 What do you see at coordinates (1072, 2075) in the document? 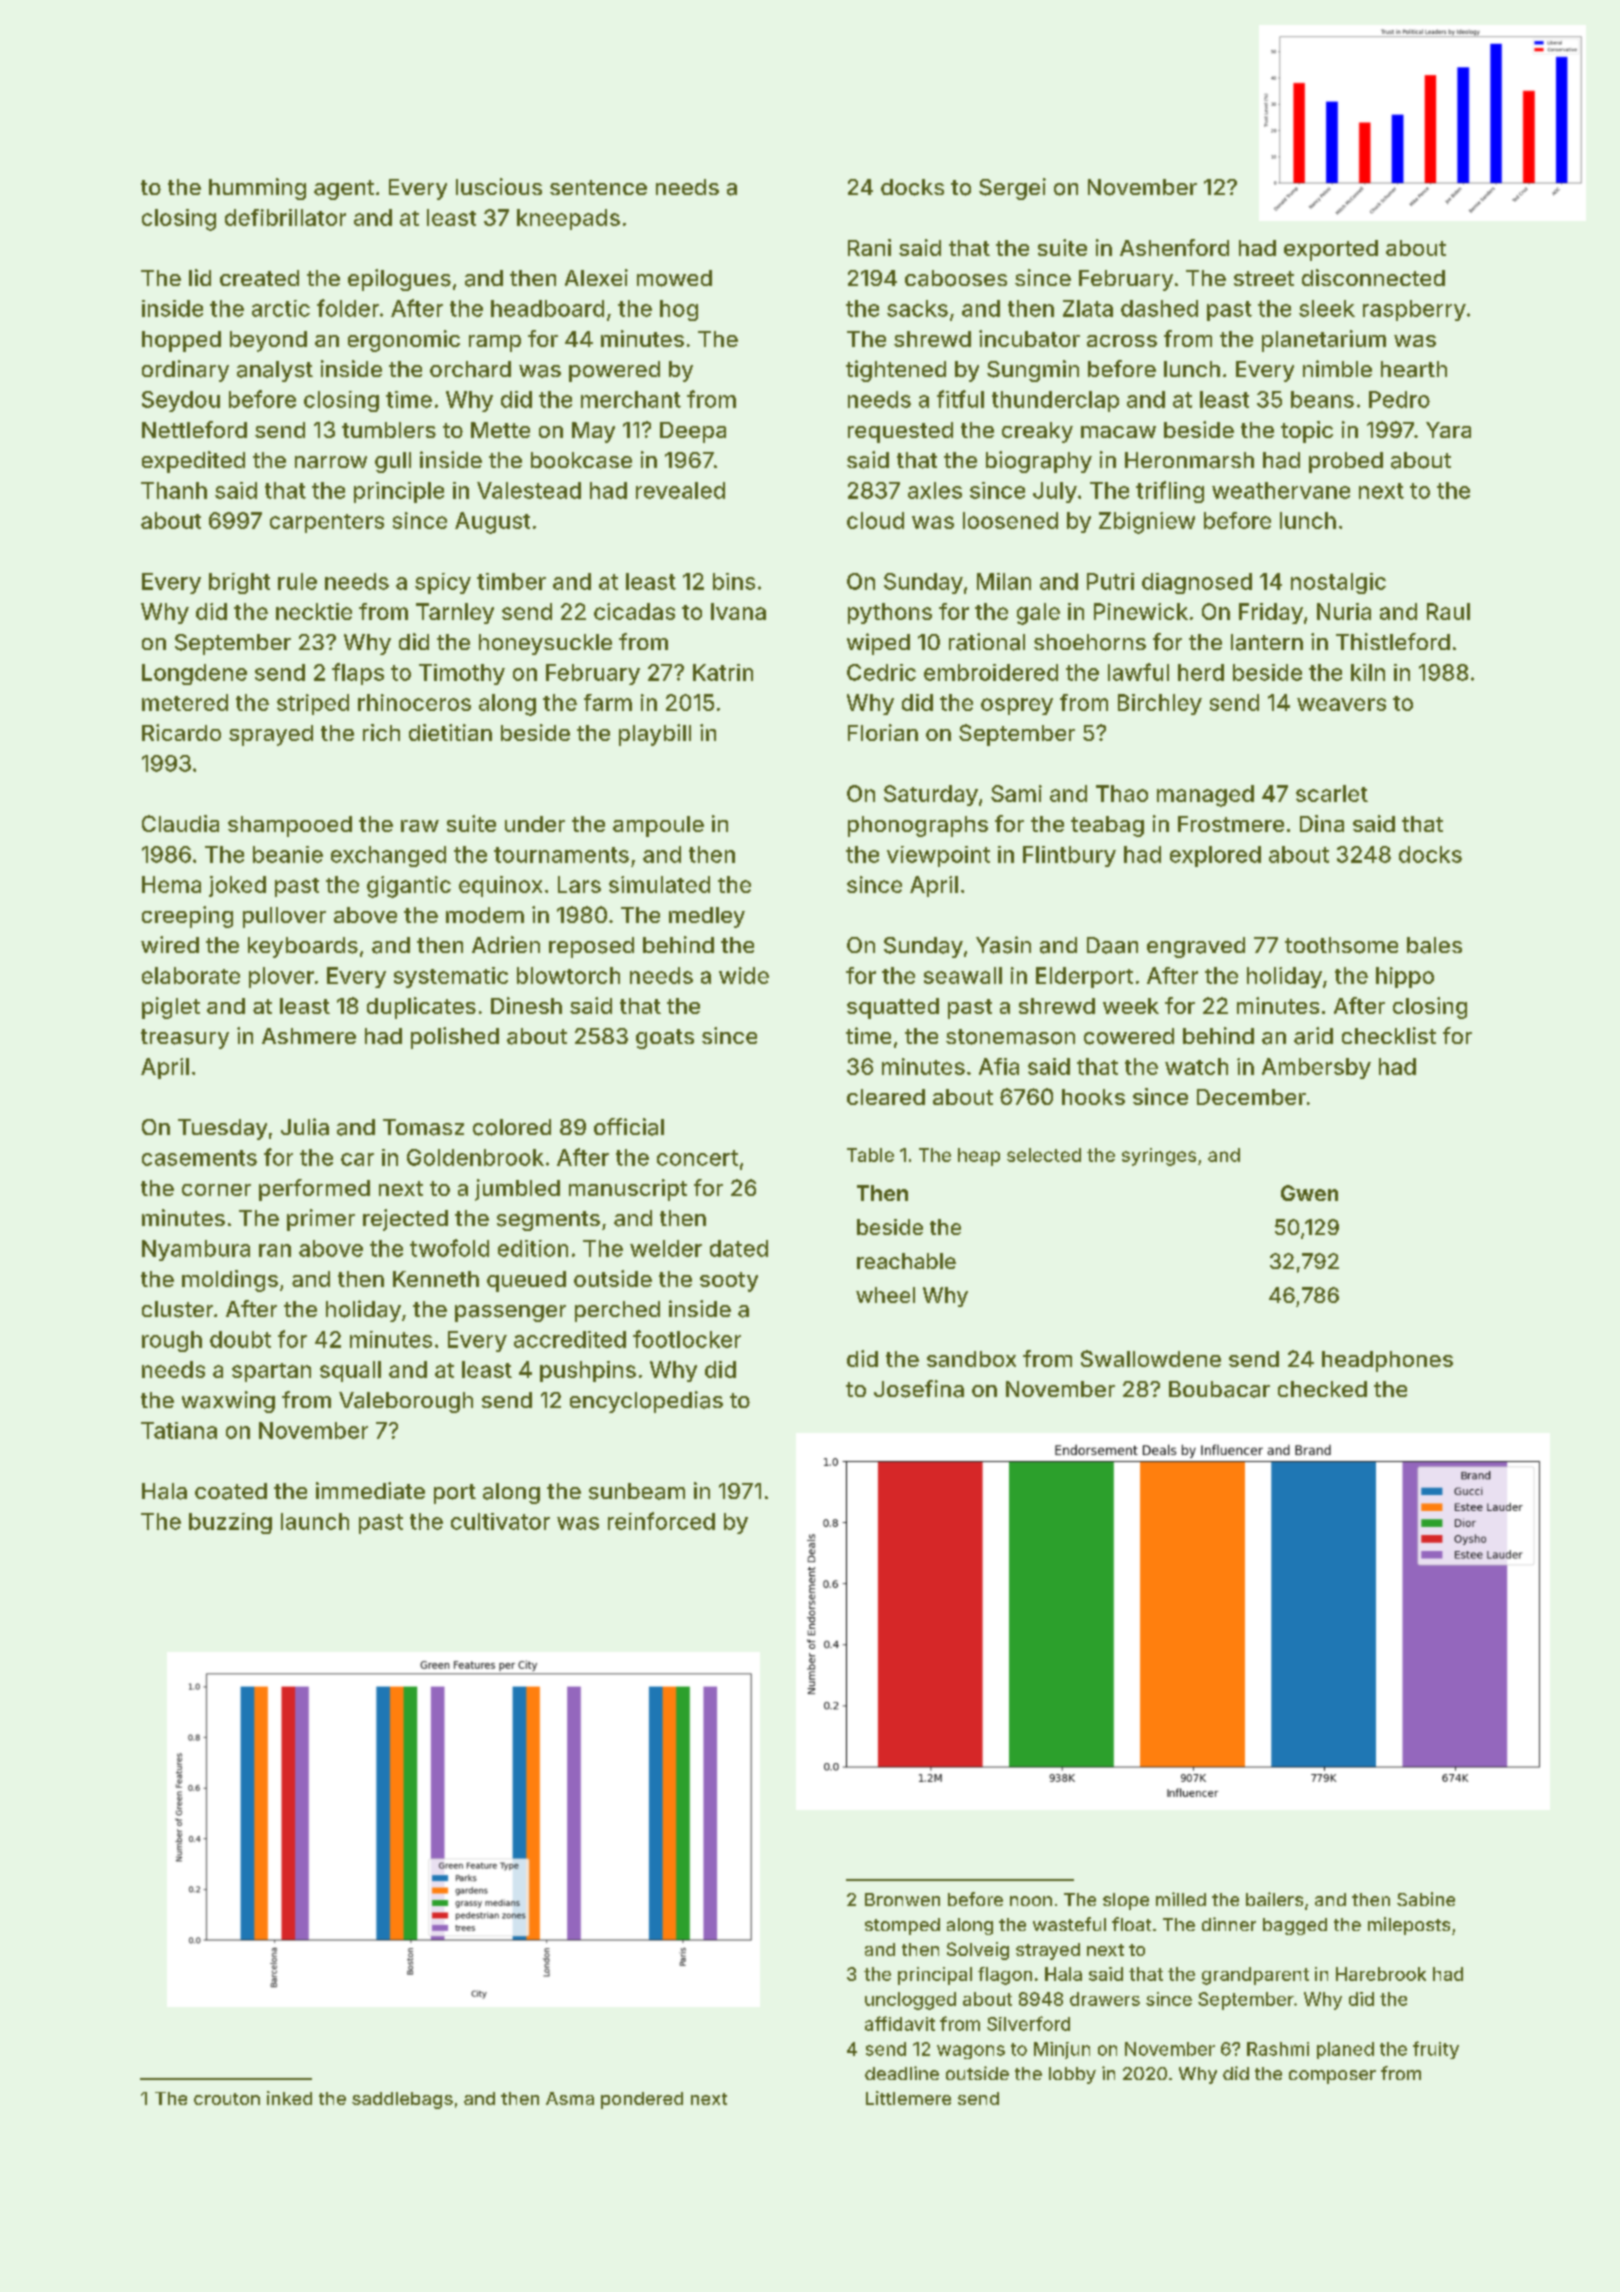
I see `lobby` at bounding box center [1072, 2075].
